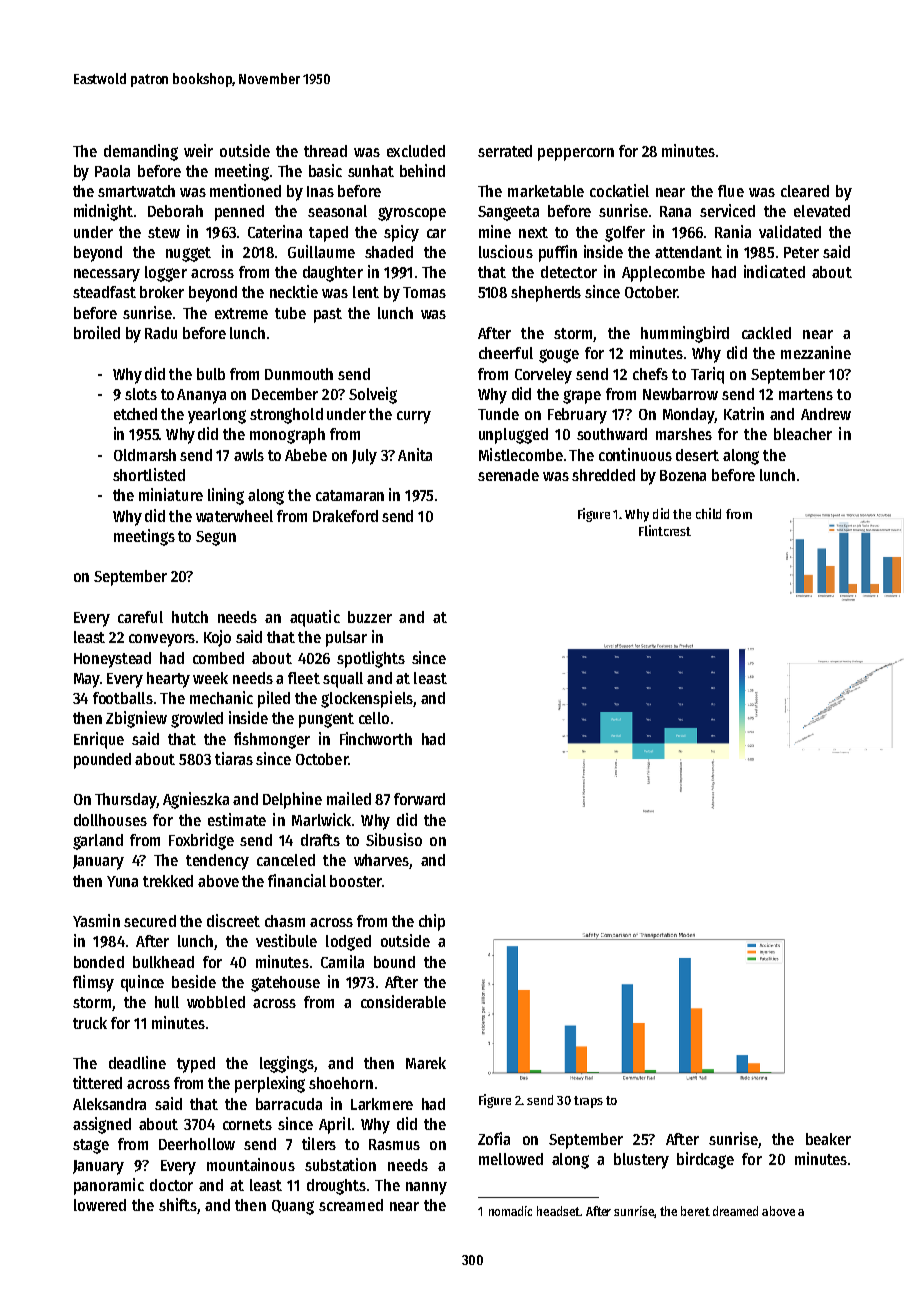 This screenshot has height=1314, width=924. Describe the element at coordinates (103, 212) in the screenshot. I see `midnight` at that location.
